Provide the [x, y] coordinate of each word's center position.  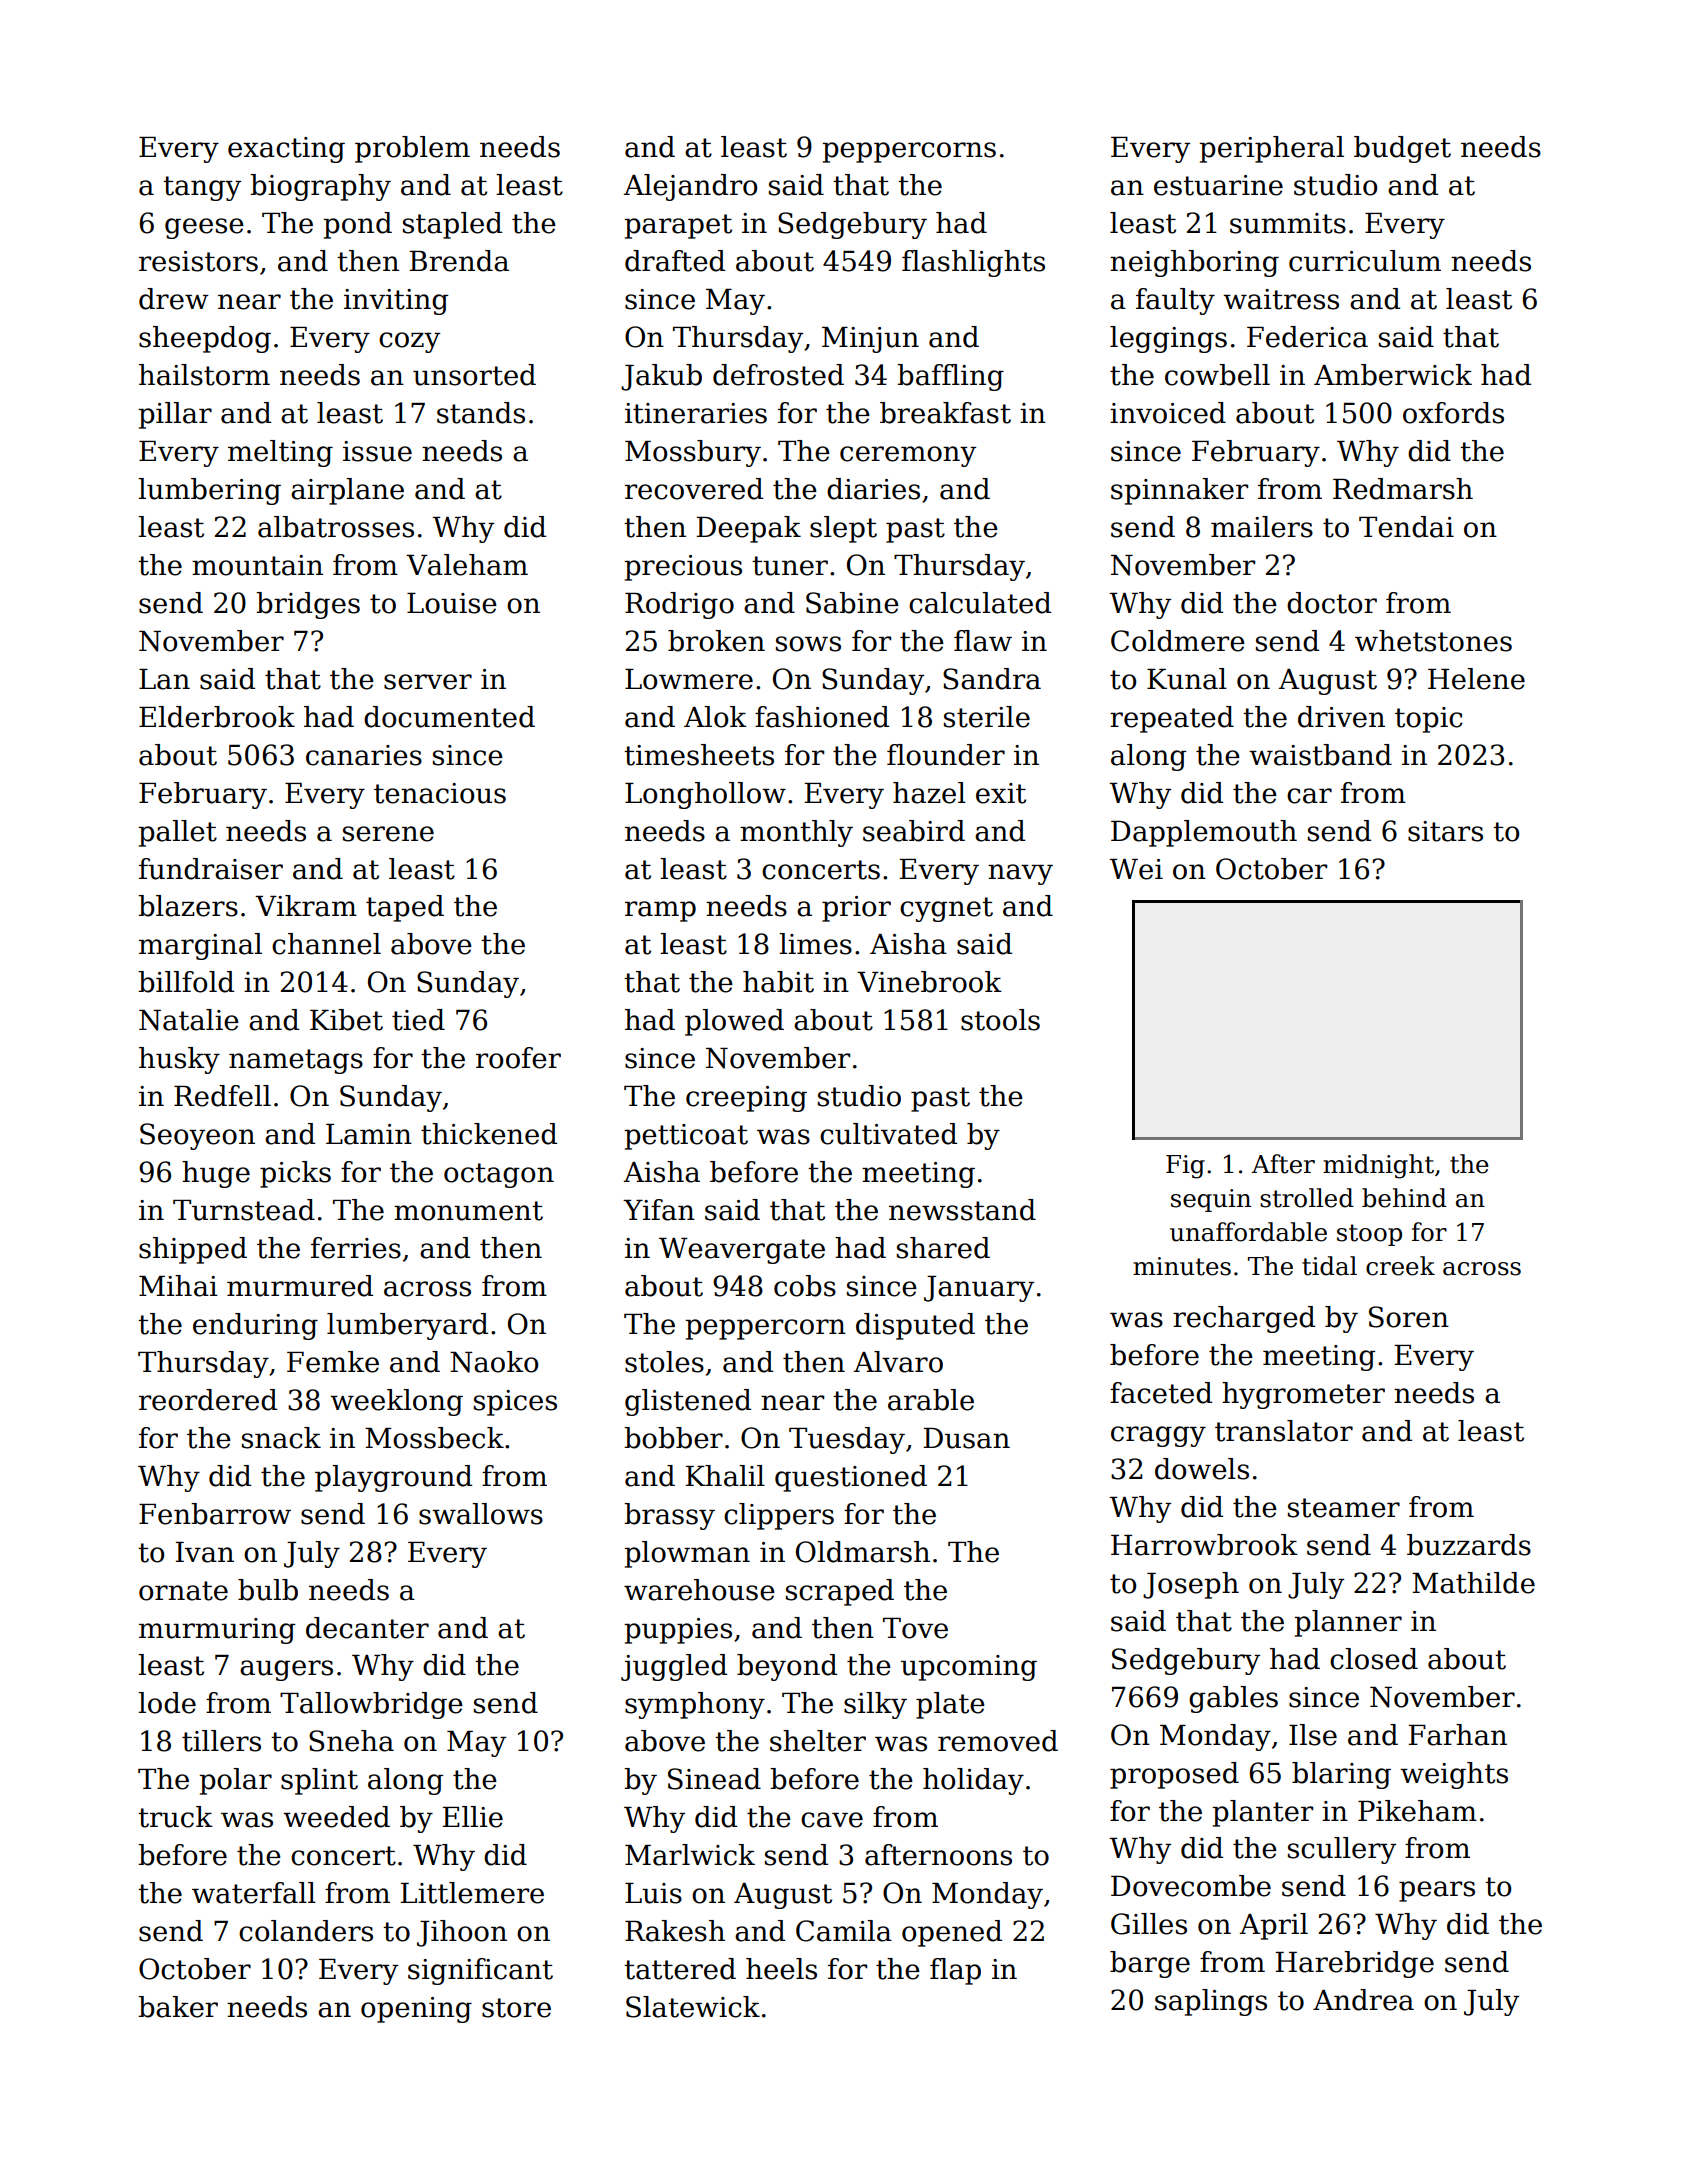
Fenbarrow [215, 1514]
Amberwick [1393, 375]
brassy [669, 1516]
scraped [840, 1592]
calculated [980, 603]
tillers [221, 1741]
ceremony [908, 456]
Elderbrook [217, 717]
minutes [1182, 1266]
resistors [198, 261]
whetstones [1433, 641]
